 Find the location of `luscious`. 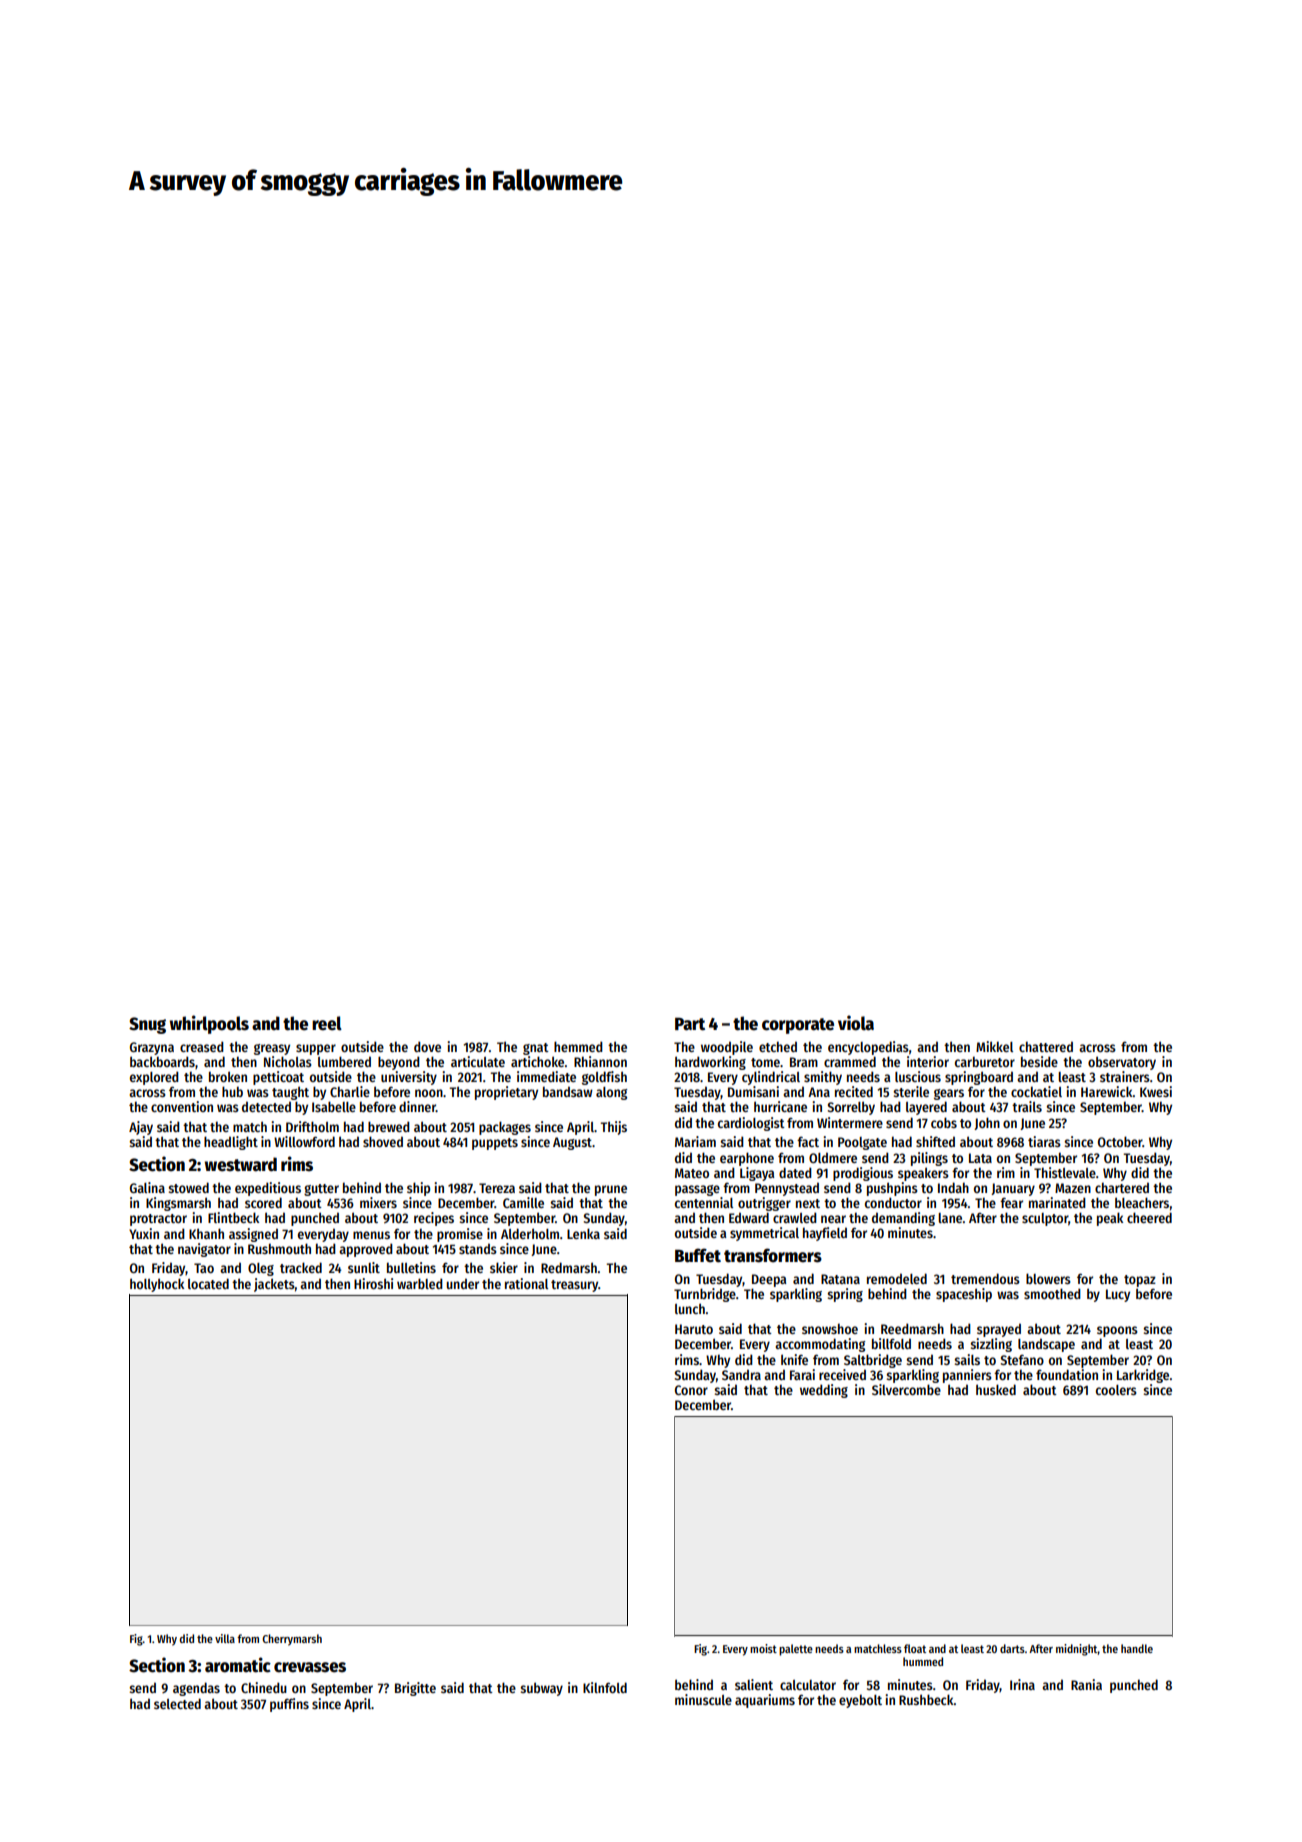

luscious is located at coordinates (918, 1076).
